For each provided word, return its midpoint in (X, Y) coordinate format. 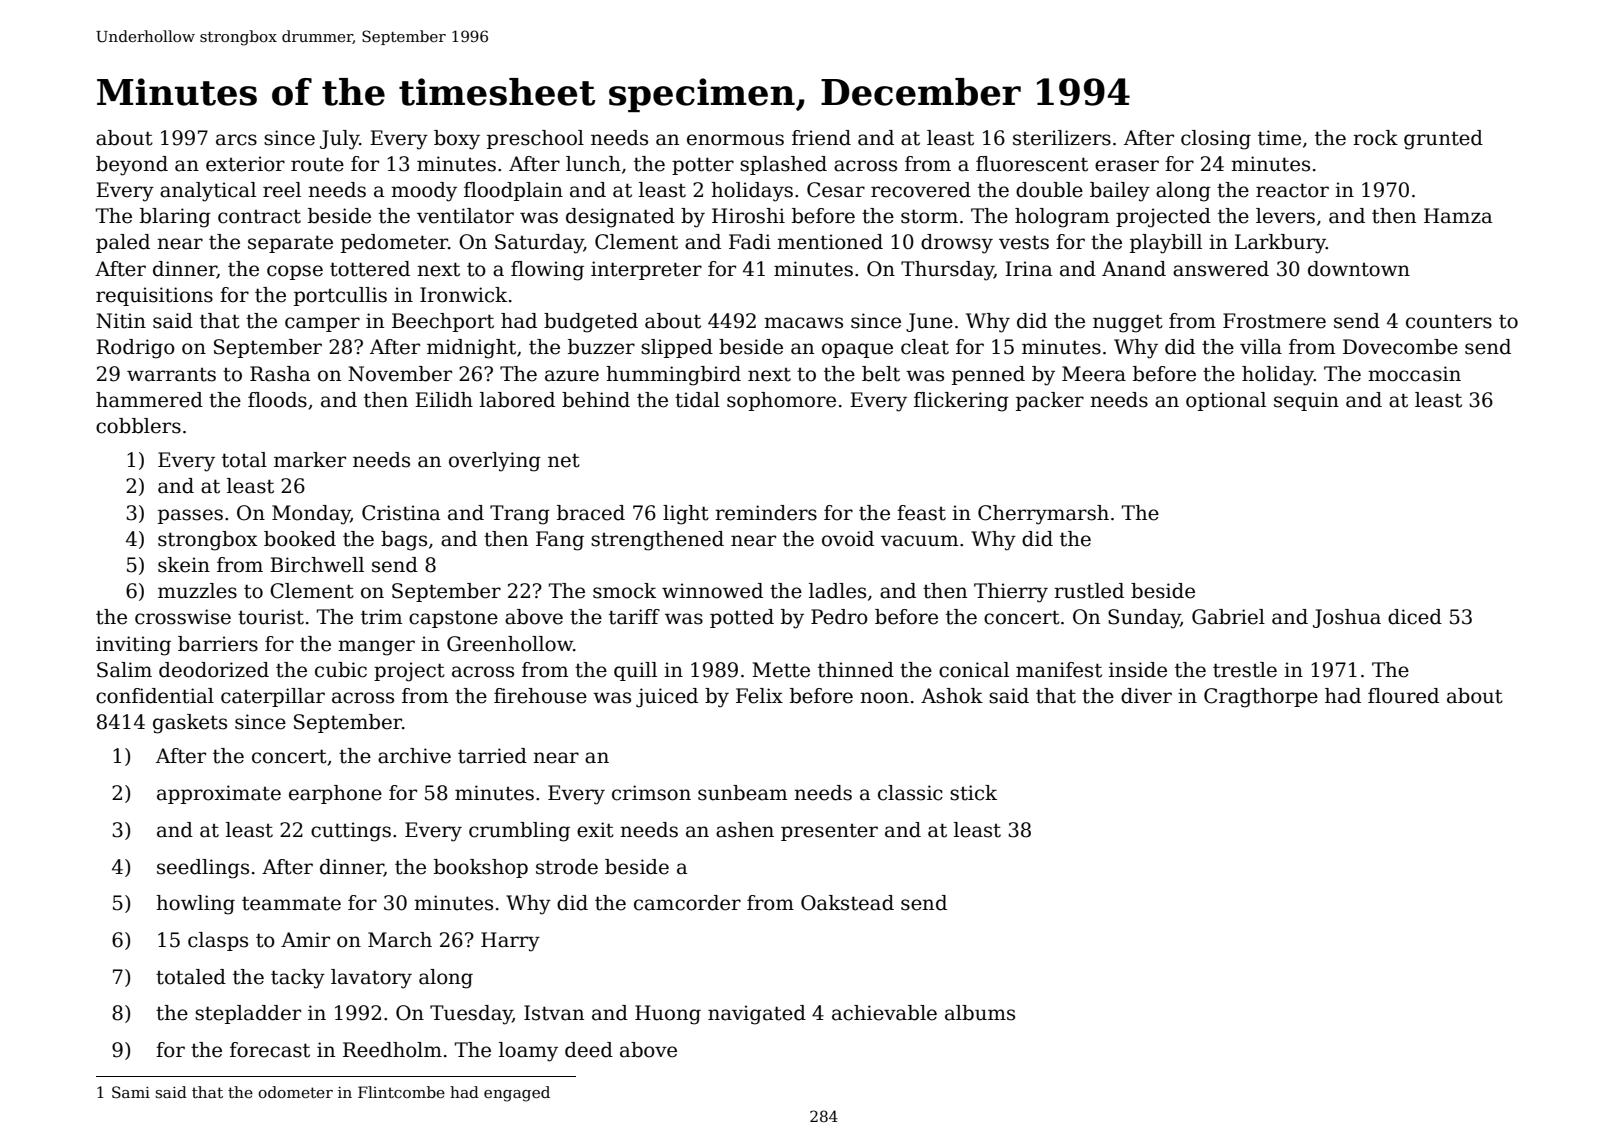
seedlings (203, 869)
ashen (745, 830)
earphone (335, 794)
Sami (131, 1092)
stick (973, 793)
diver (1146, 696)
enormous (735, 140)
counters (1449, 321)
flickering (961, 402)
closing (1216, 140)
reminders (766, 513)
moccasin (1414, 374)
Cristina (401, 513)
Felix (759, 696)
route (317, 164)
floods (277, 400)
